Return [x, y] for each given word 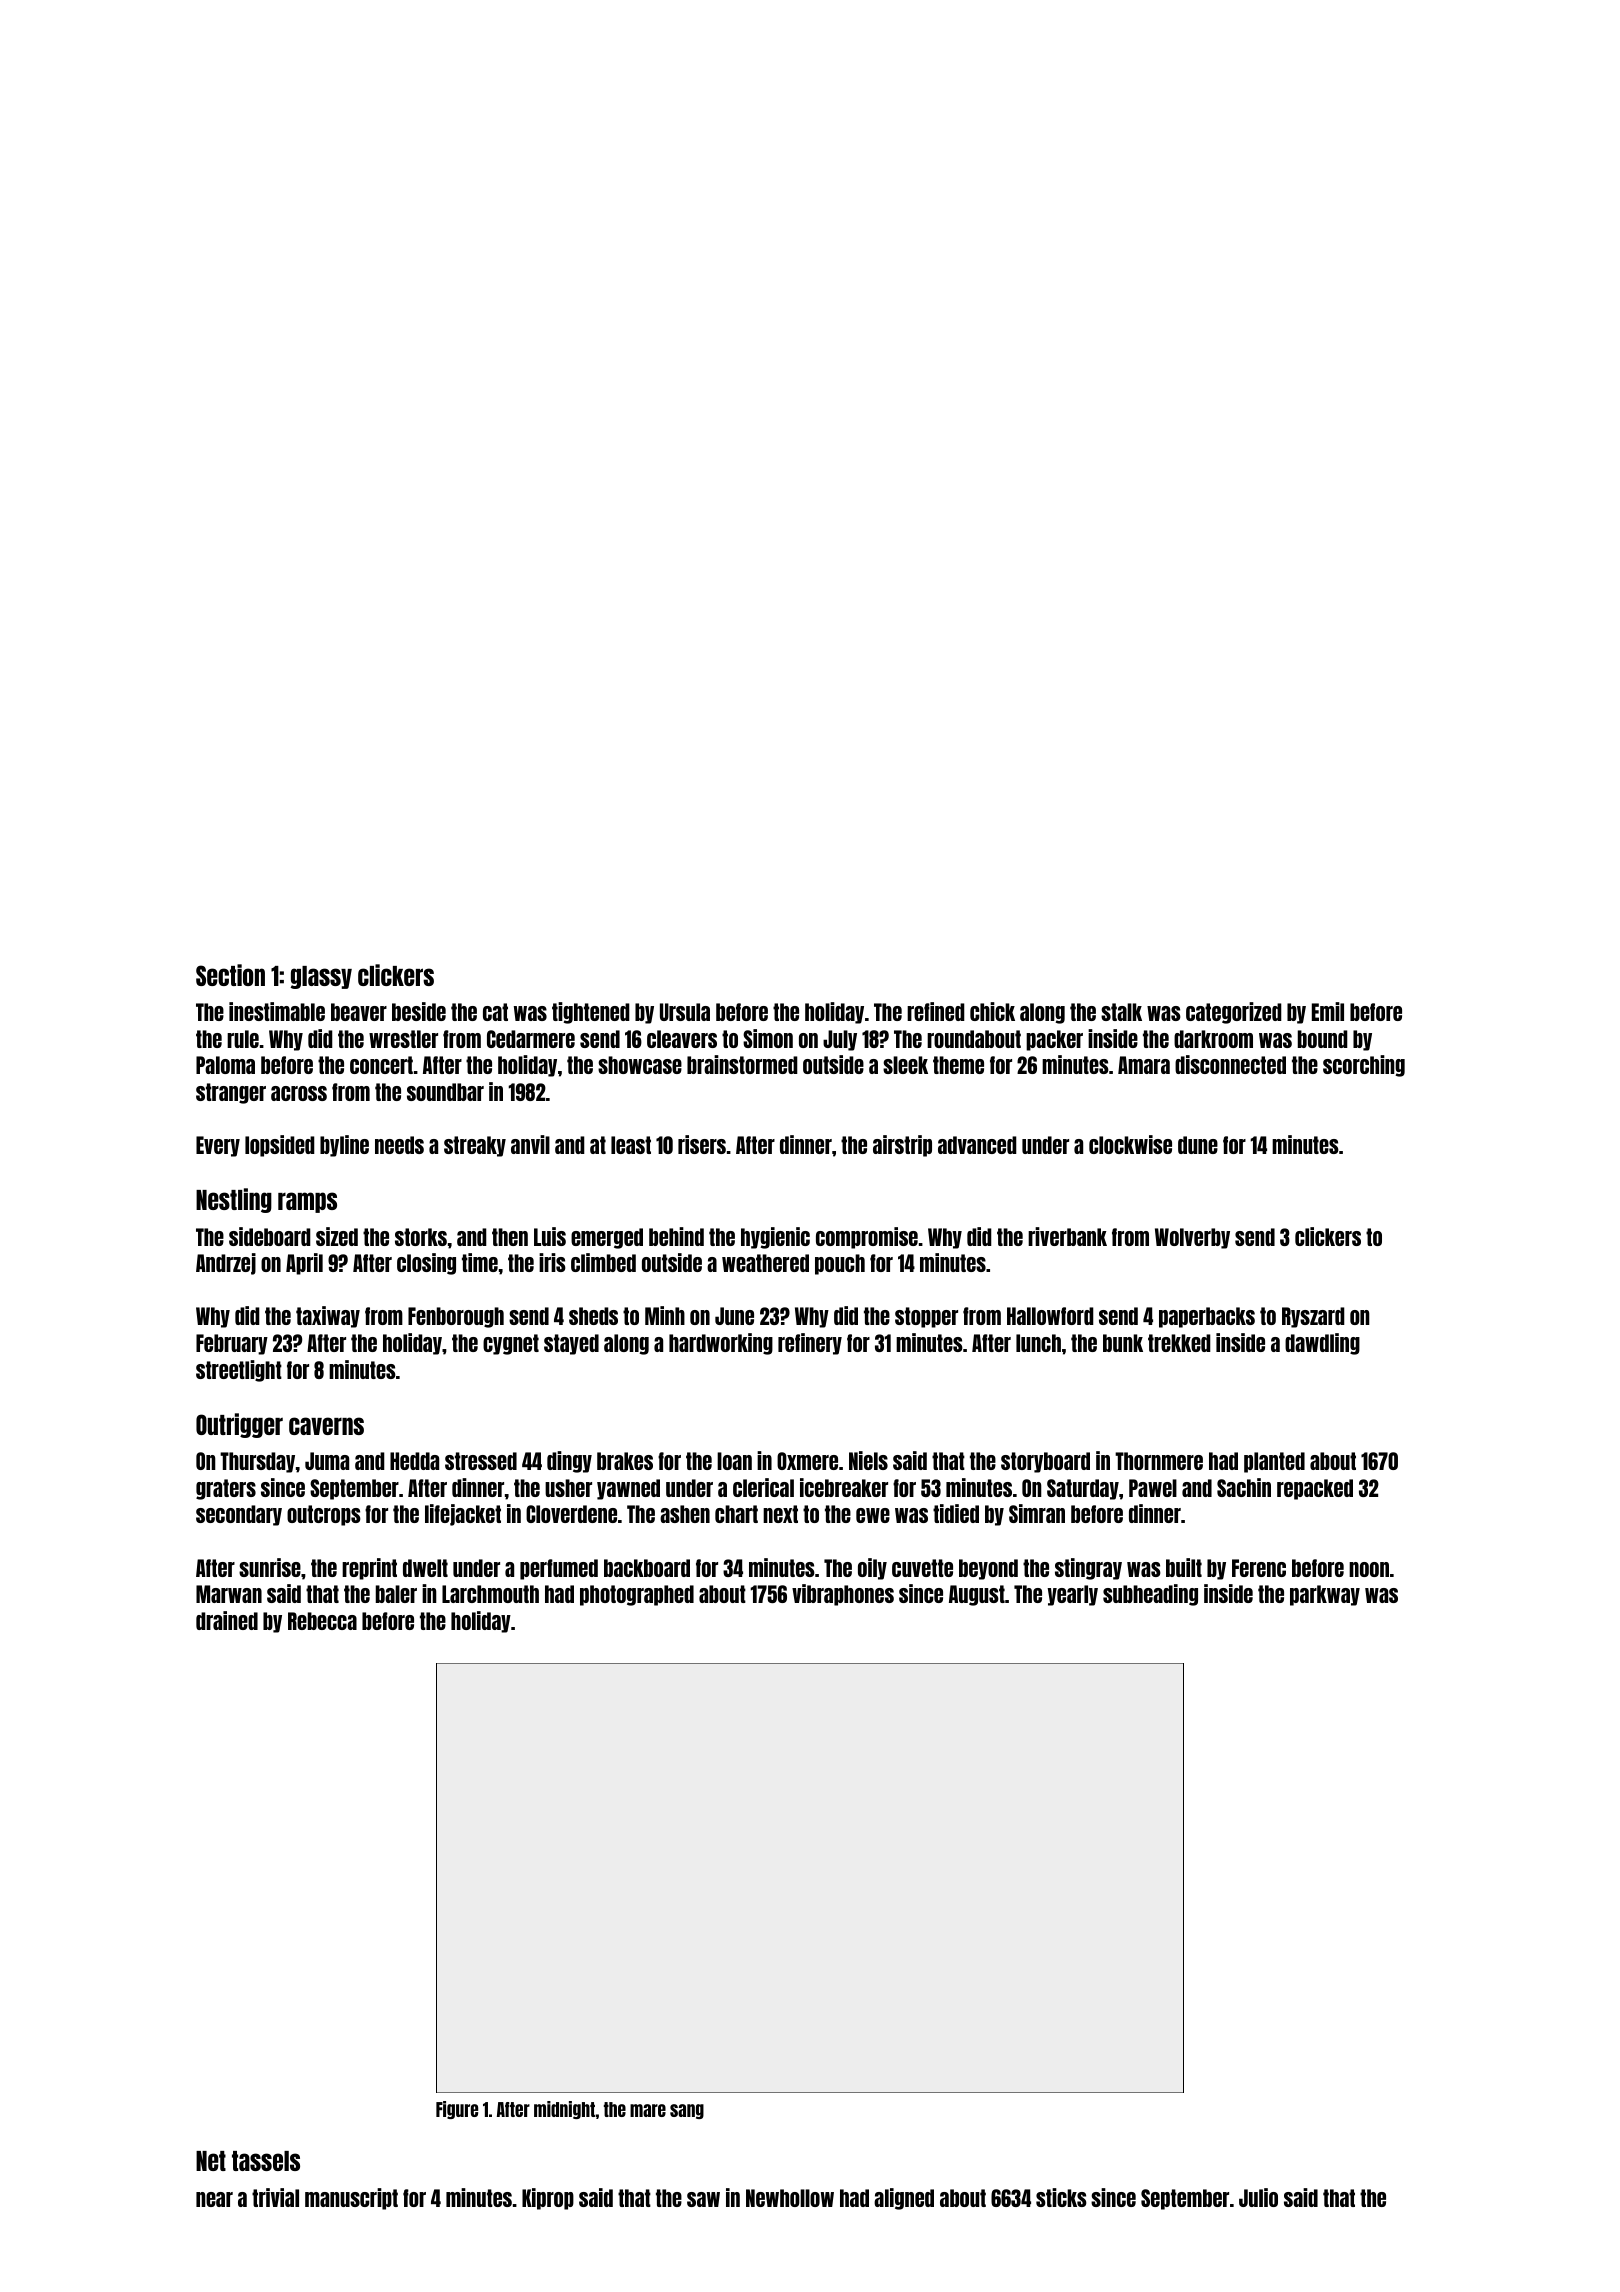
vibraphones [843, 1595]
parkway [1325, 1595]
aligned [904, 2199]
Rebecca [322, 1621]
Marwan [229, 1594]
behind [676, 1236]
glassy [321, 977]
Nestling [234, 1200]
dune [1198, 1145]
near [214, 2199]
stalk [1121, 1012]
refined [936, 1011]
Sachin [1244, 1487]
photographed [637, 1595]
